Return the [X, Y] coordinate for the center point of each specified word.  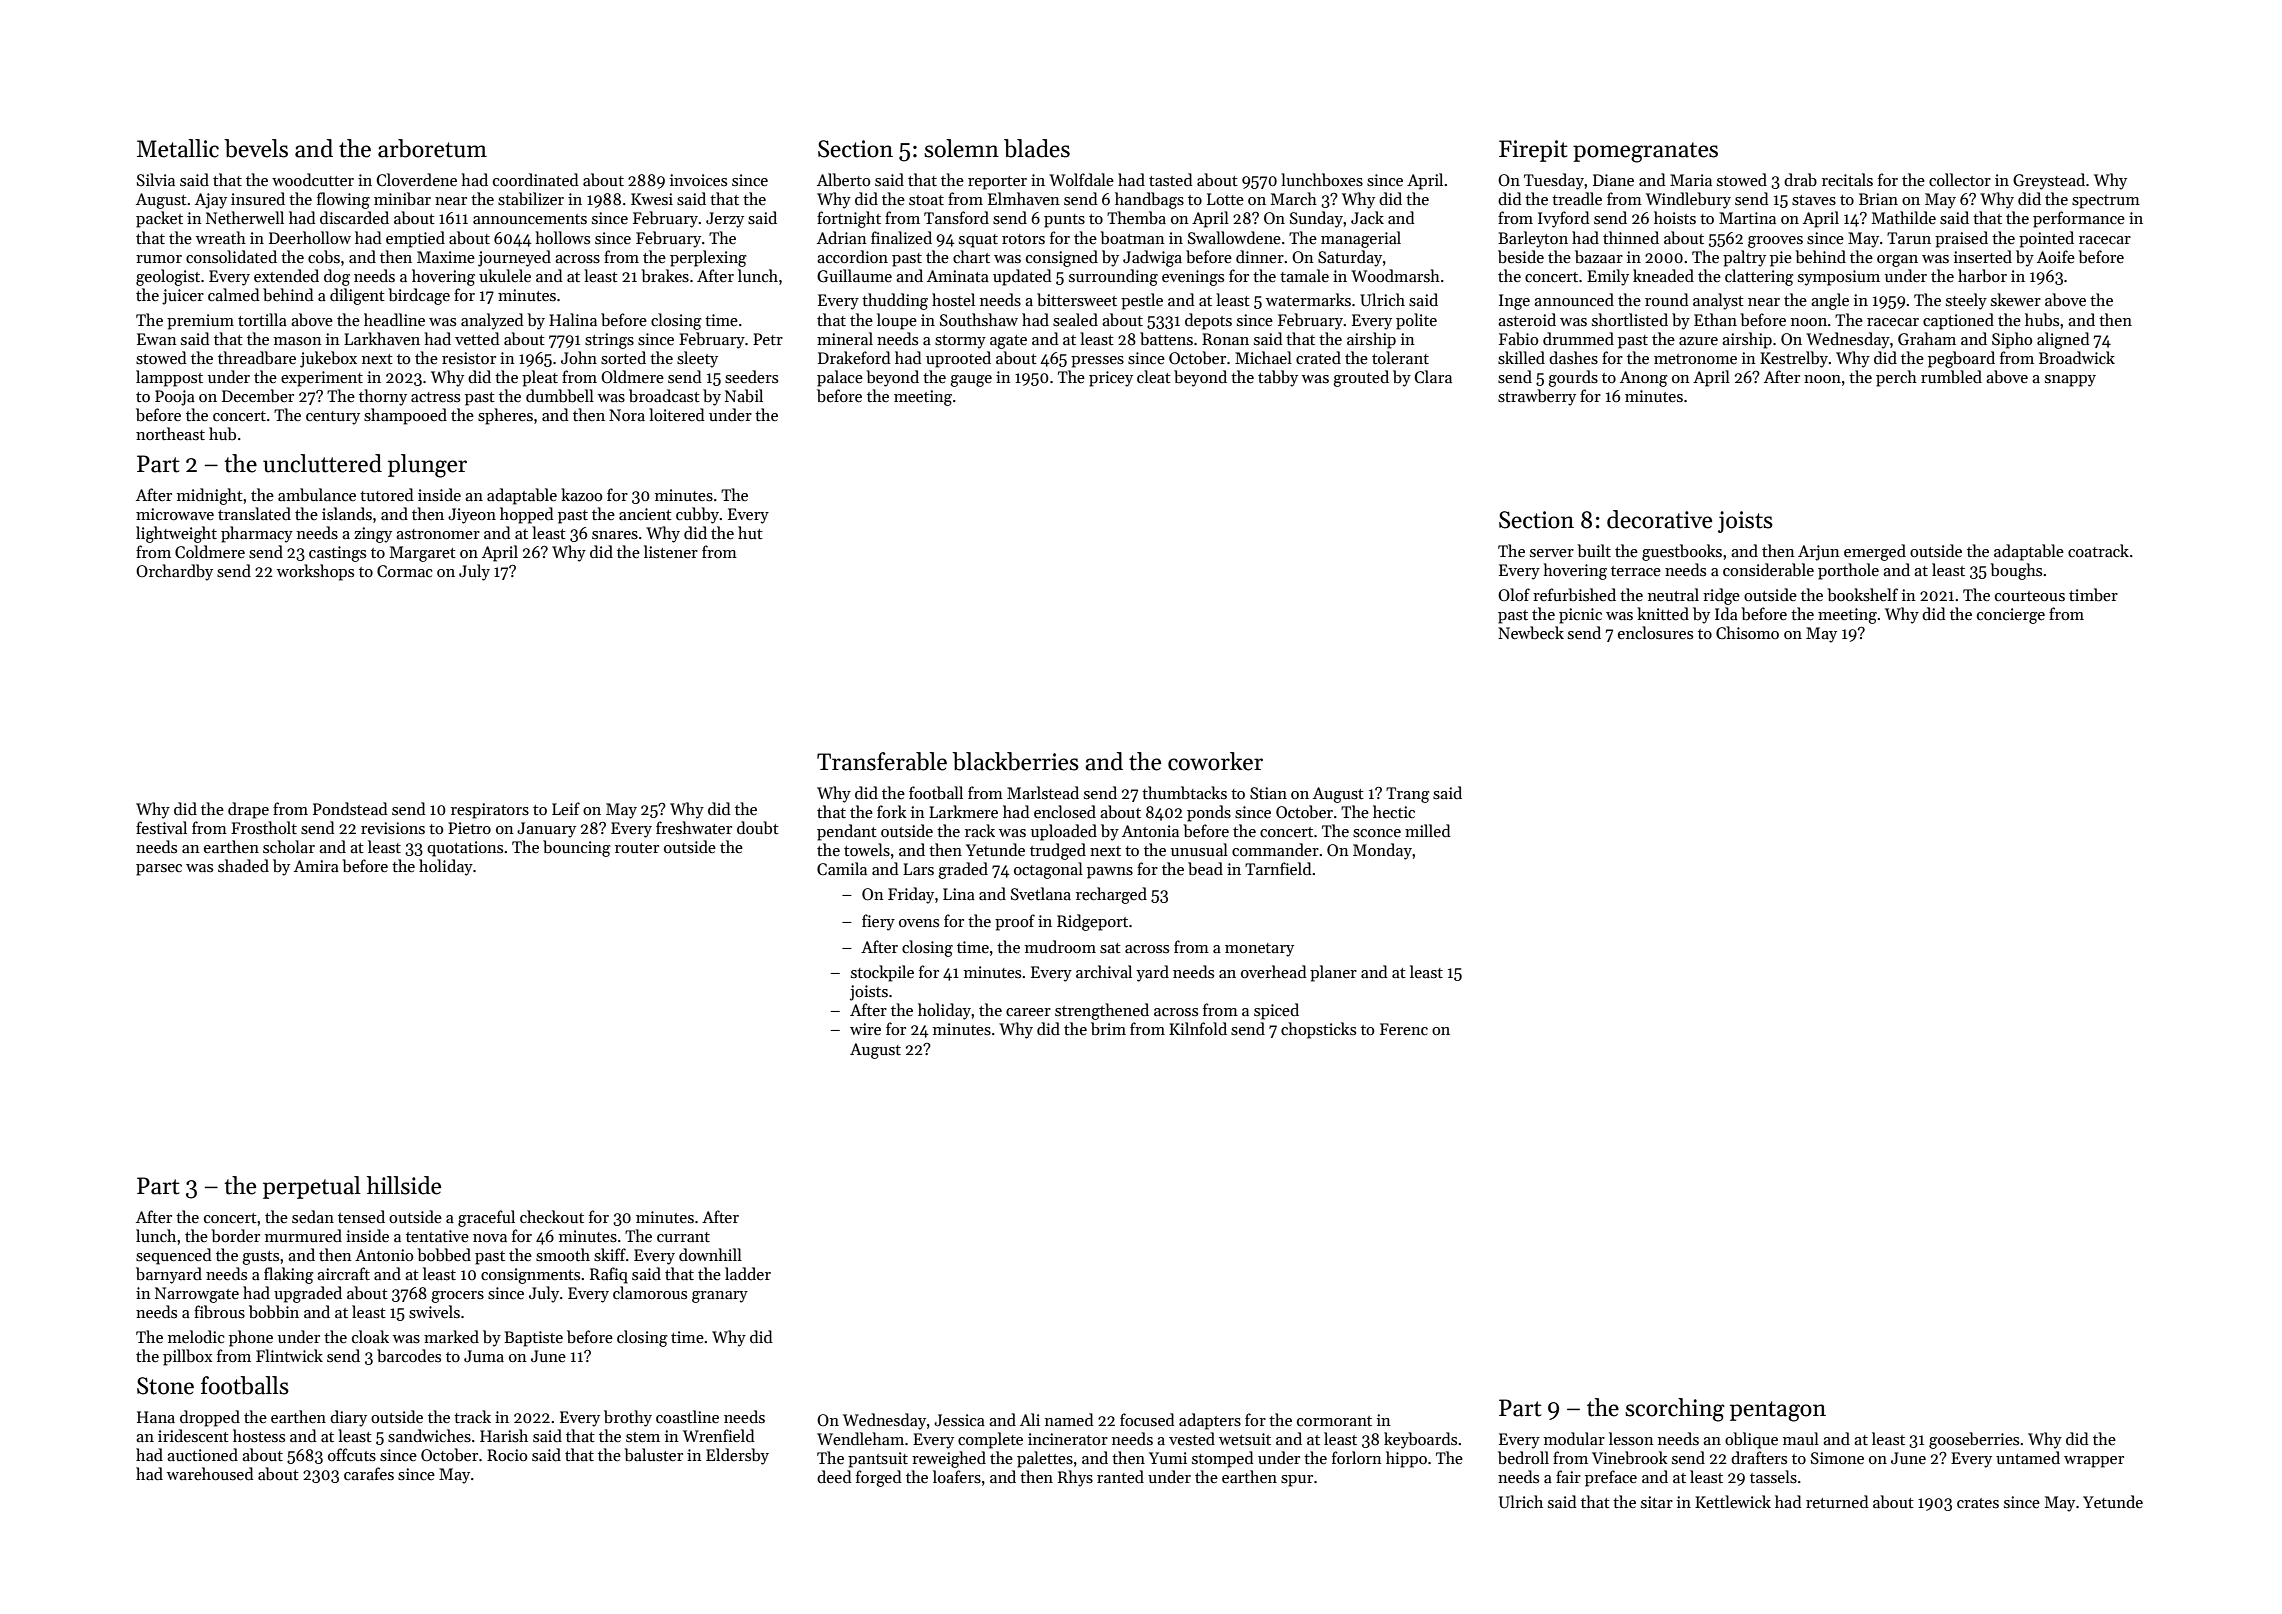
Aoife [2056, 256]
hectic [1394, 811]
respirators [490, 811]
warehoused [210, 1473]
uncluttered [322, 463]
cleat [1154, 376]
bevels [256, 148]
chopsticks [1318, 1030]
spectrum [2106, 202]
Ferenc [1404, 1029]
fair [1568, 1476]
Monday [1382, 851]
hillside [404, 1185]
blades [1037, 148]
